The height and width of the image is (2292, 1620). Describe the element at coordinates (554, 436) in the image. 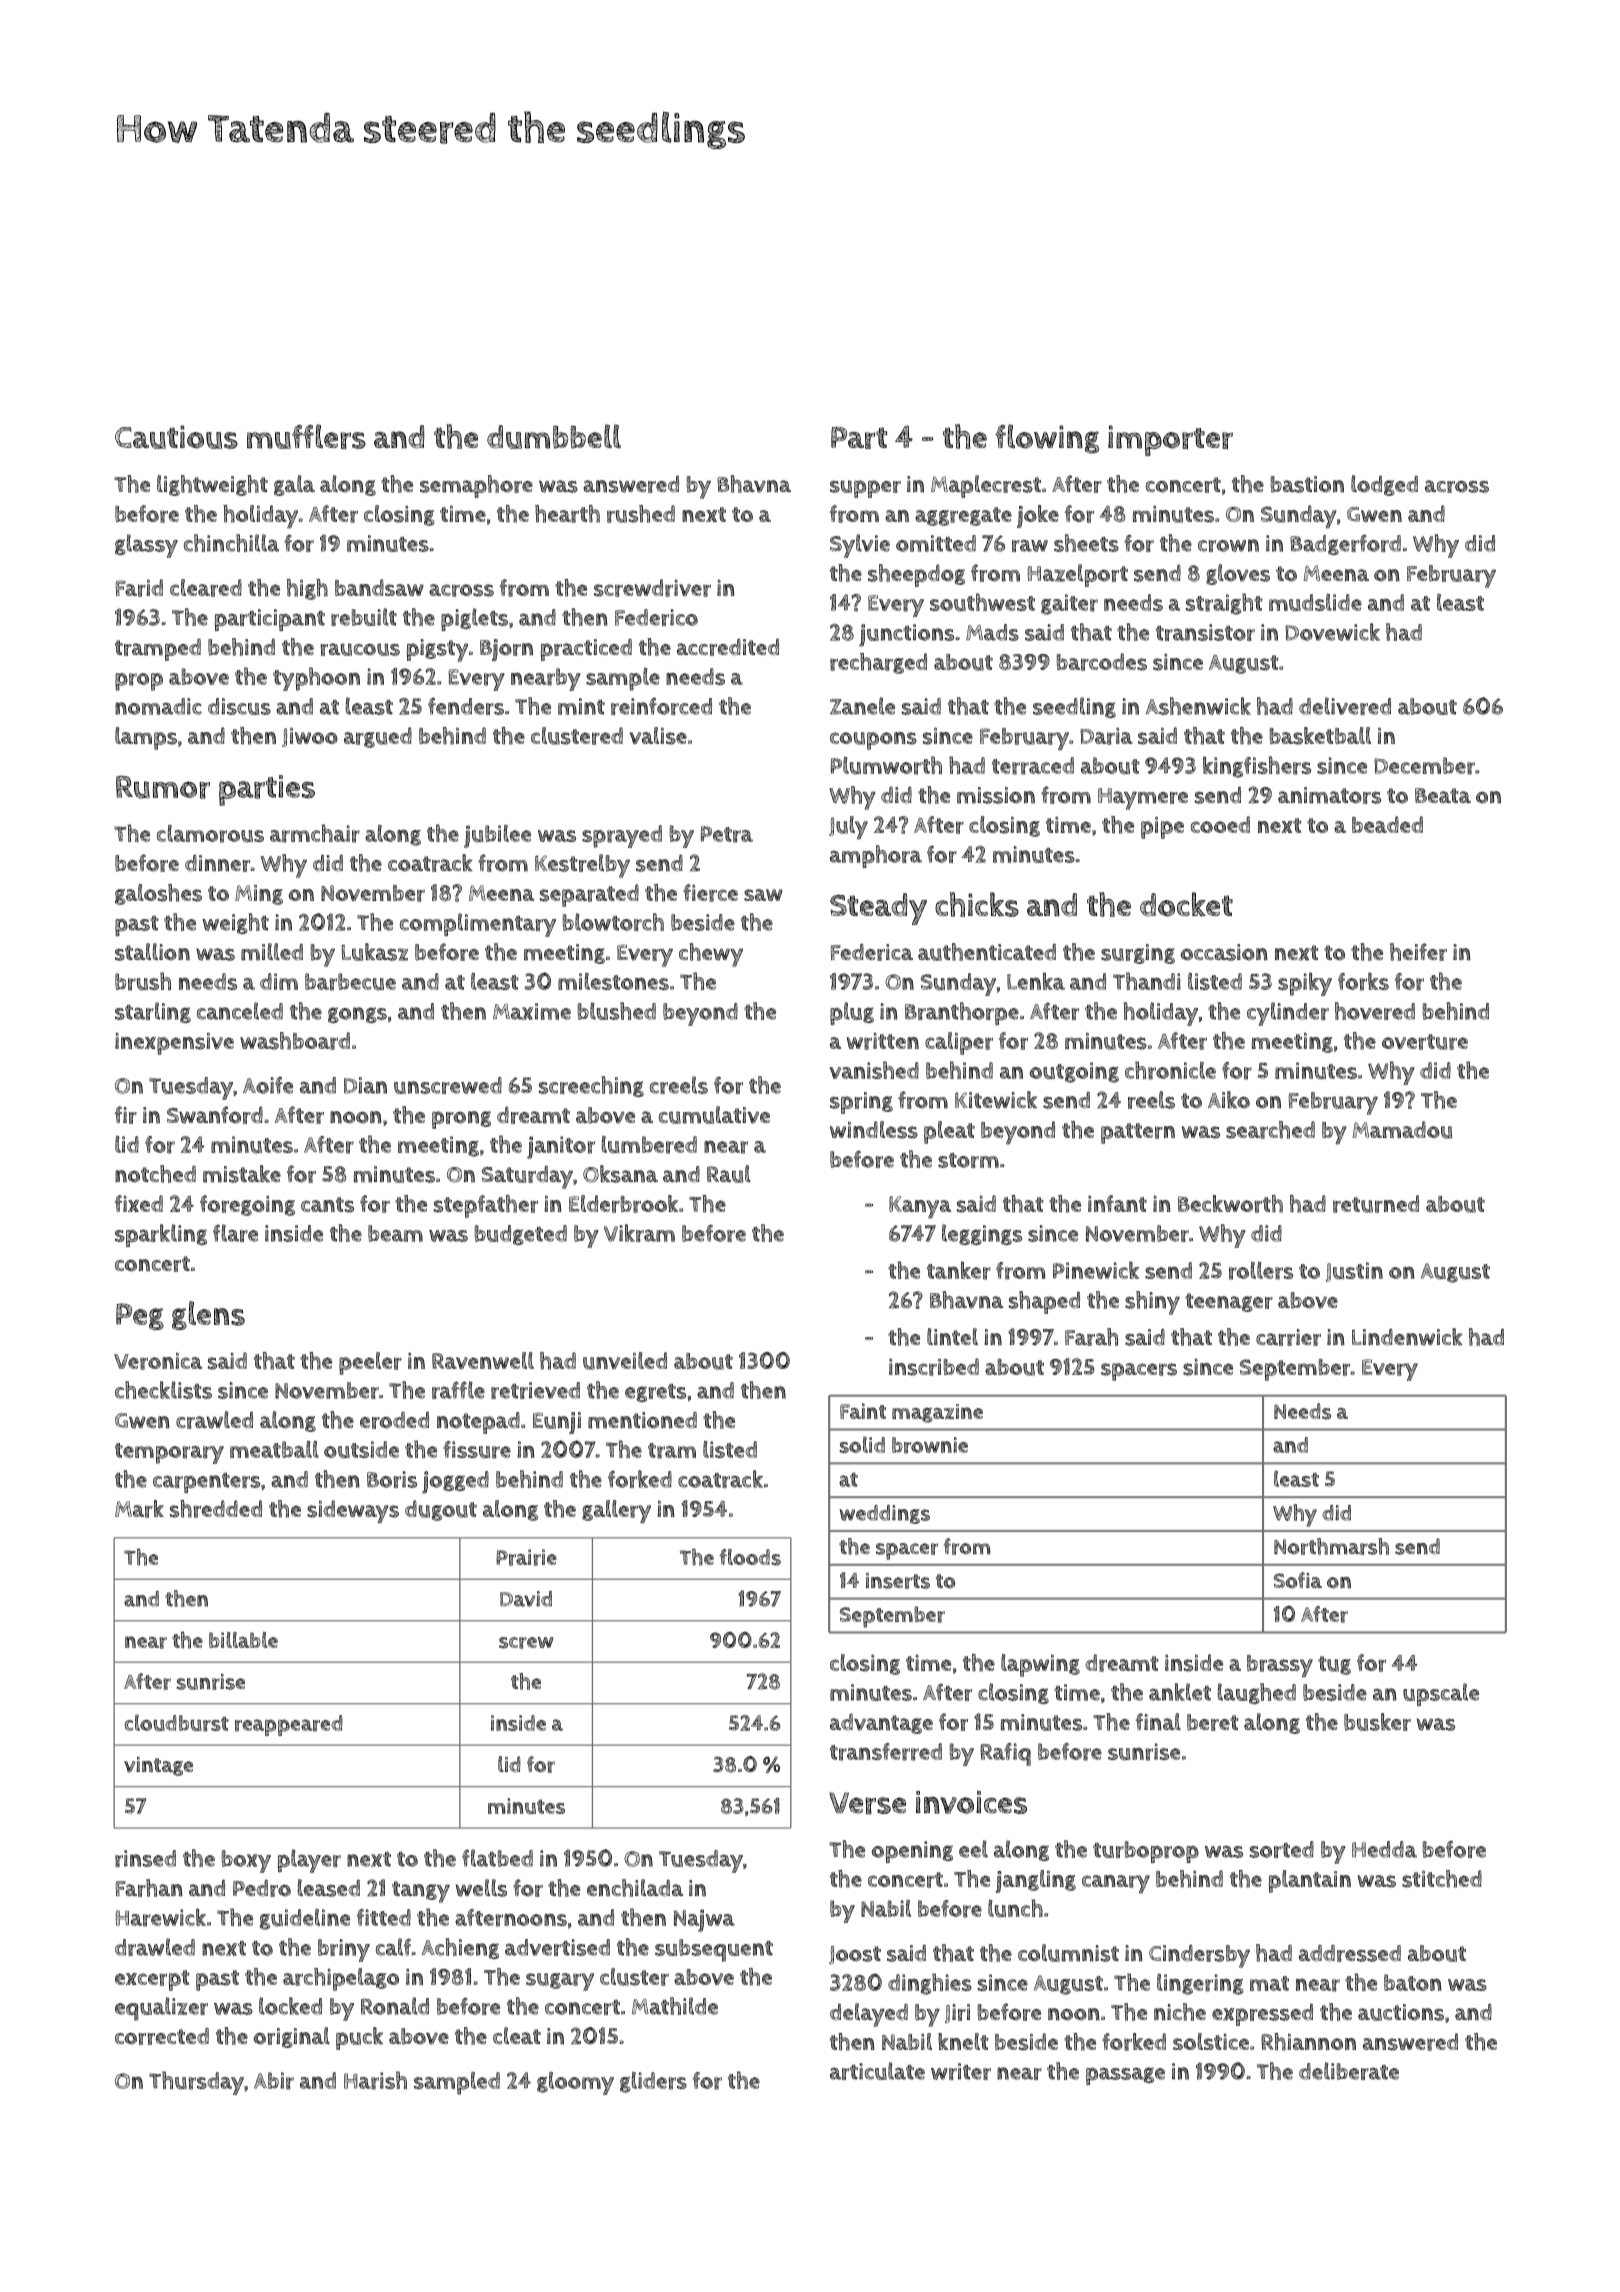

I see `dumbbell` at that location.
